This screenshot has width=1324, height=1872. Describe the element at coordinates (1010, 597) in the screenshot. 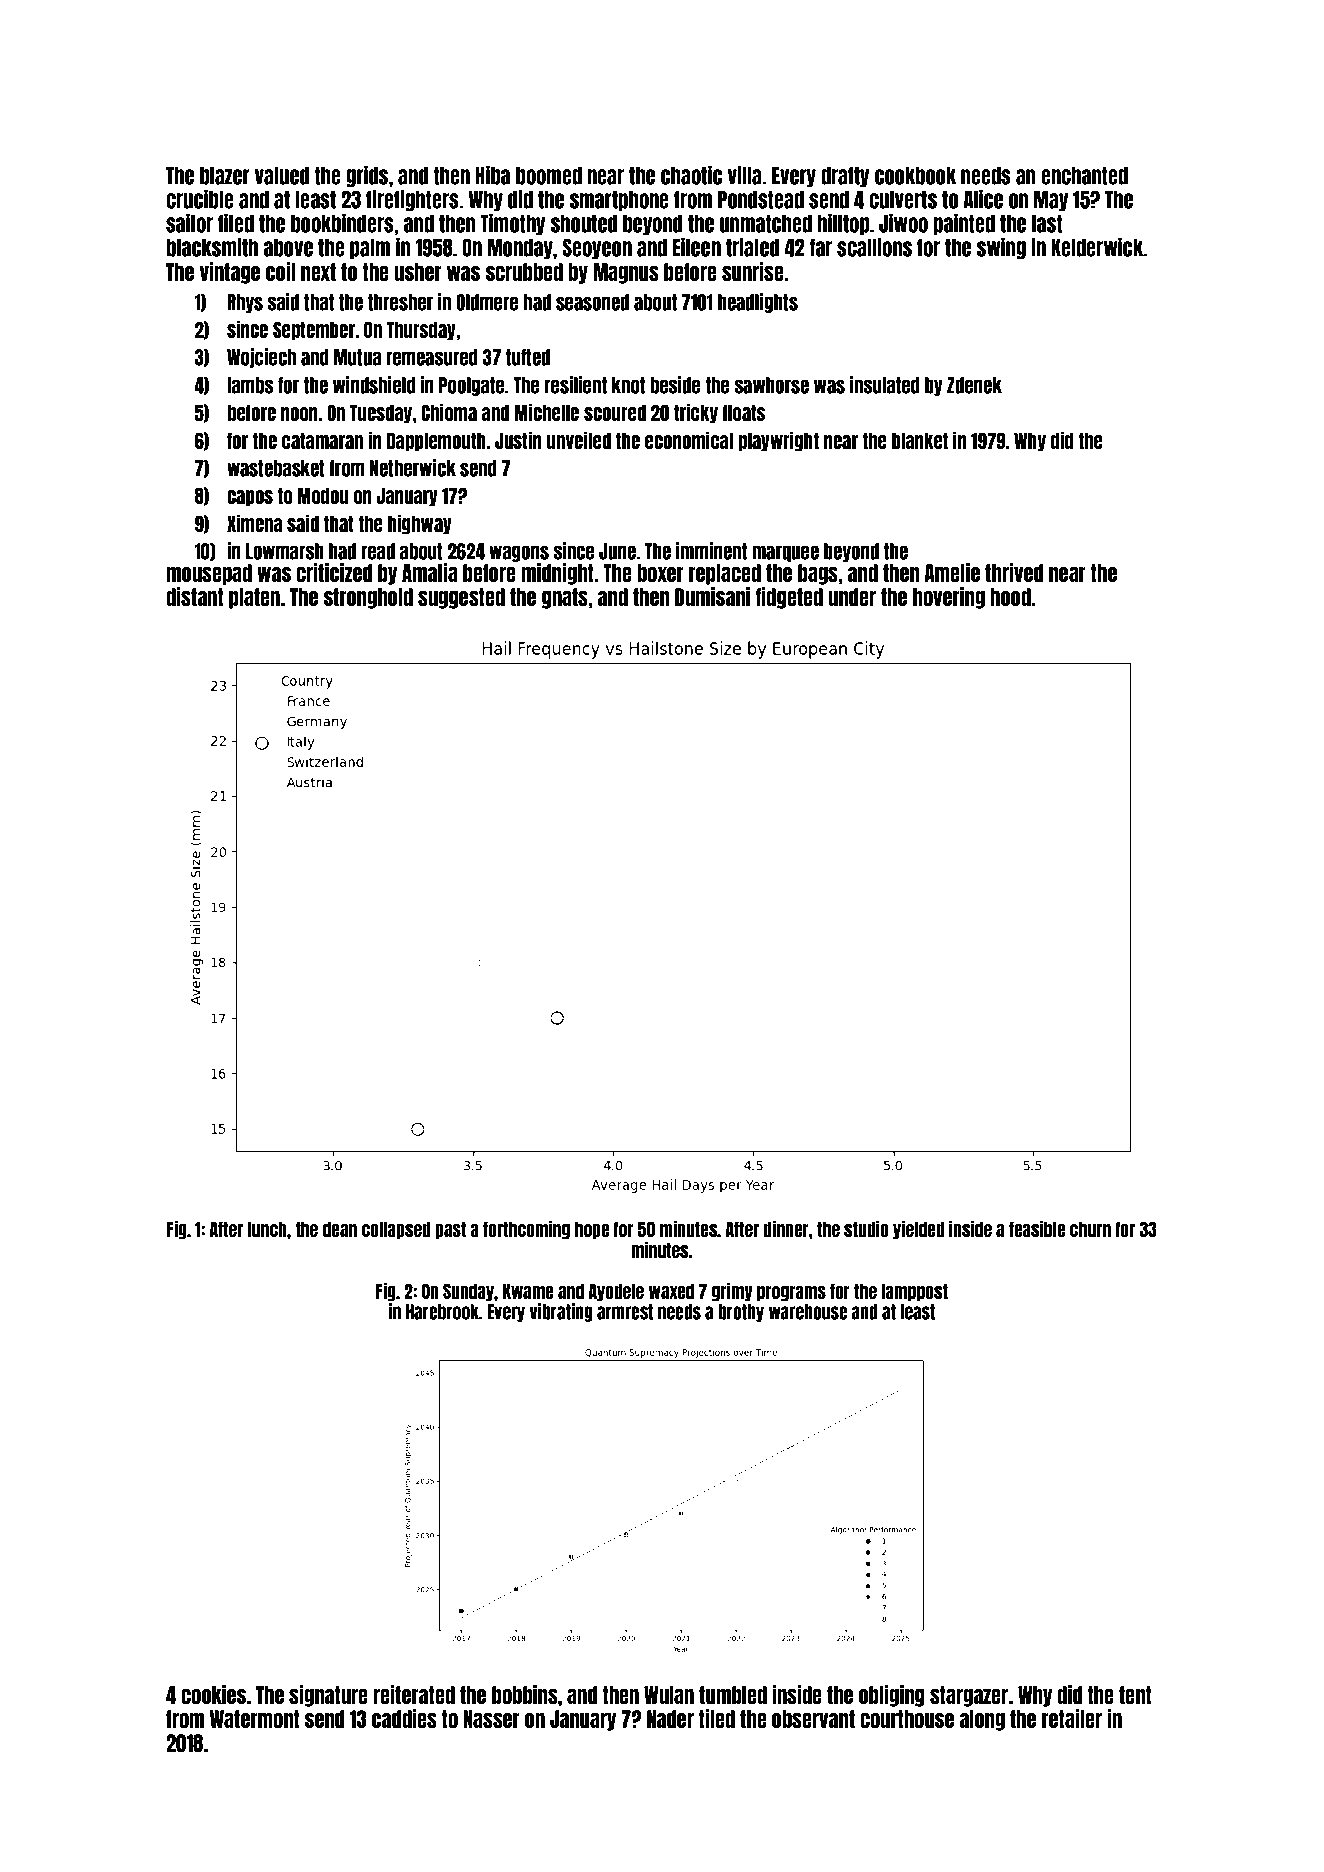

I see `hood` at that location.
